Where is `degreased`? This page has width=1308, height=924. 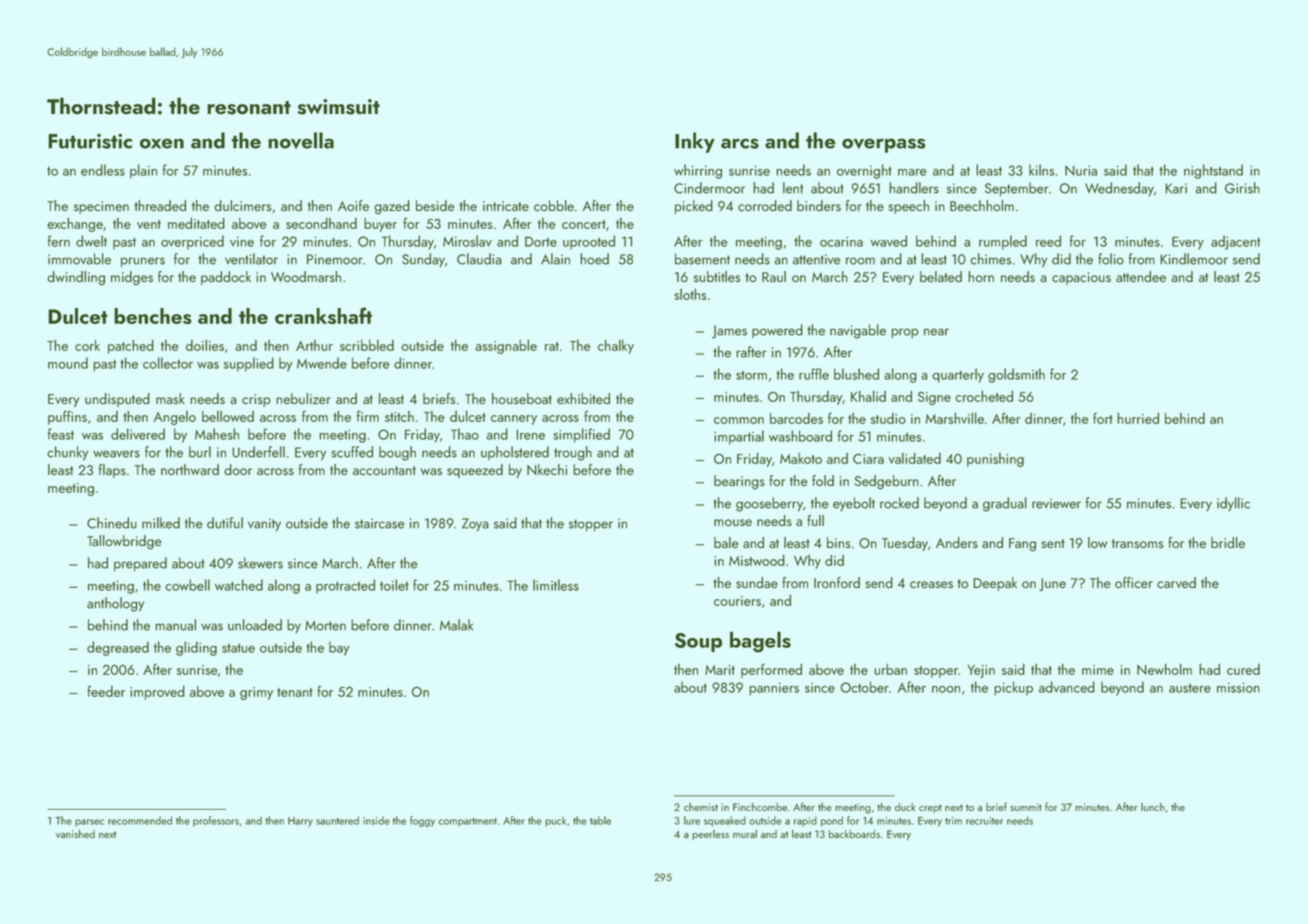
degreased is located at coordinates (118, 648).
